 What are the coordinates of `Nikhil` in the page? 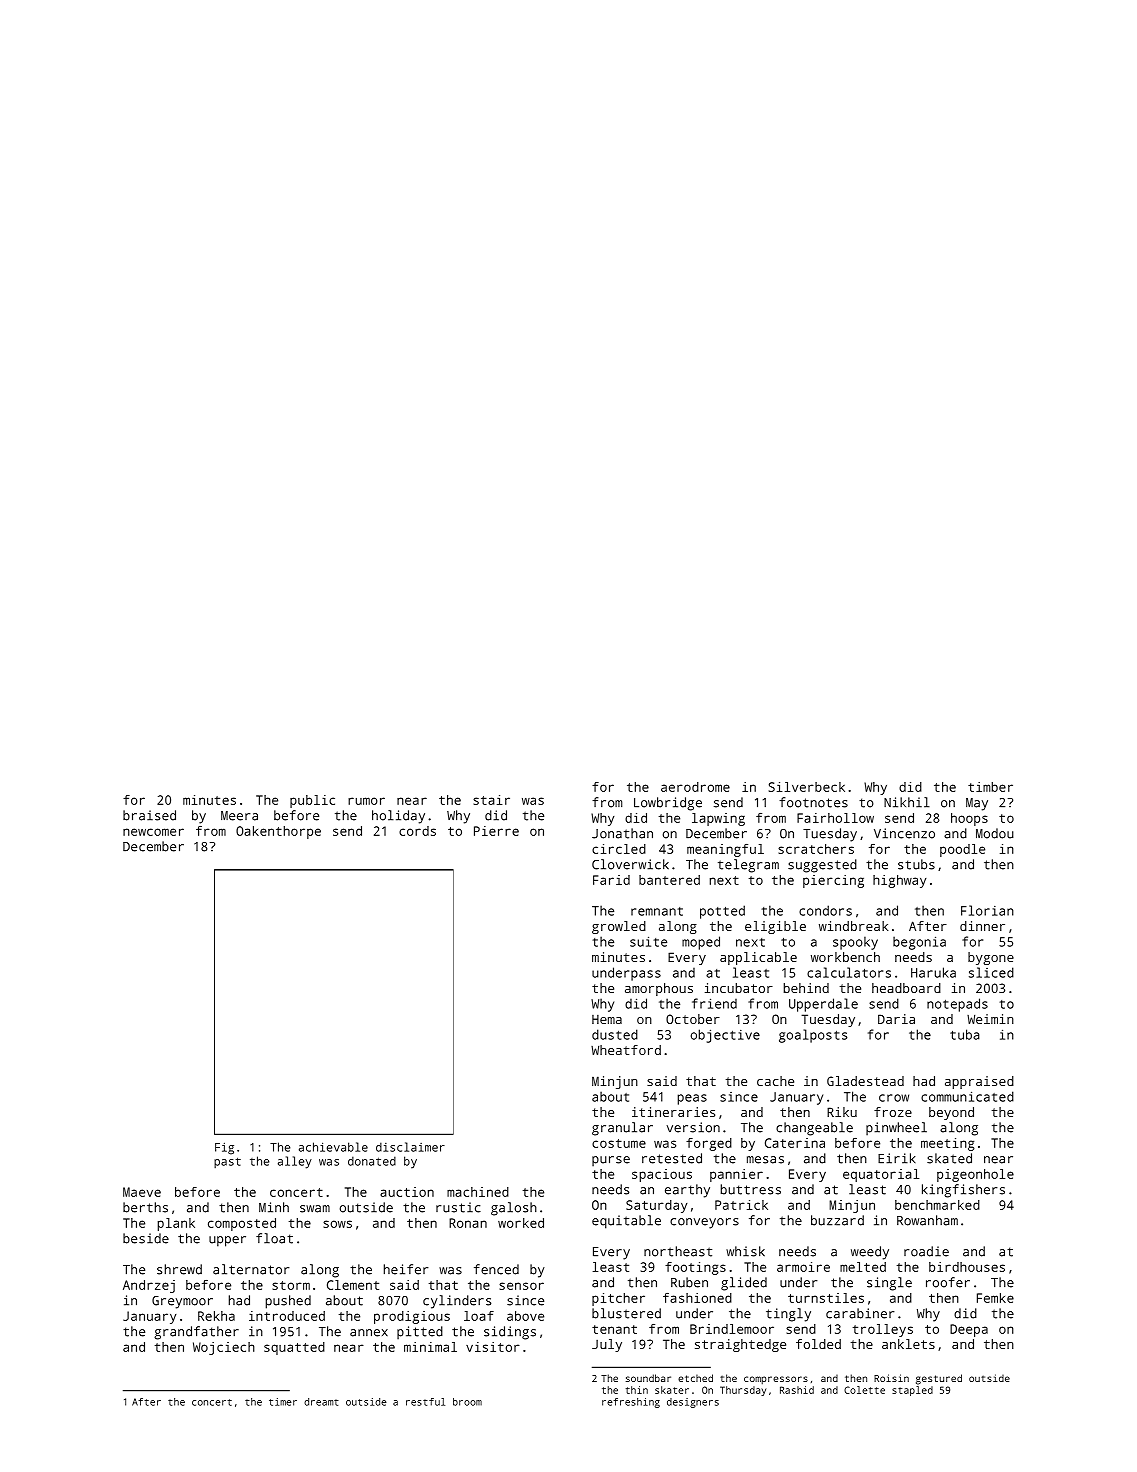 It's located at (907, 802).
